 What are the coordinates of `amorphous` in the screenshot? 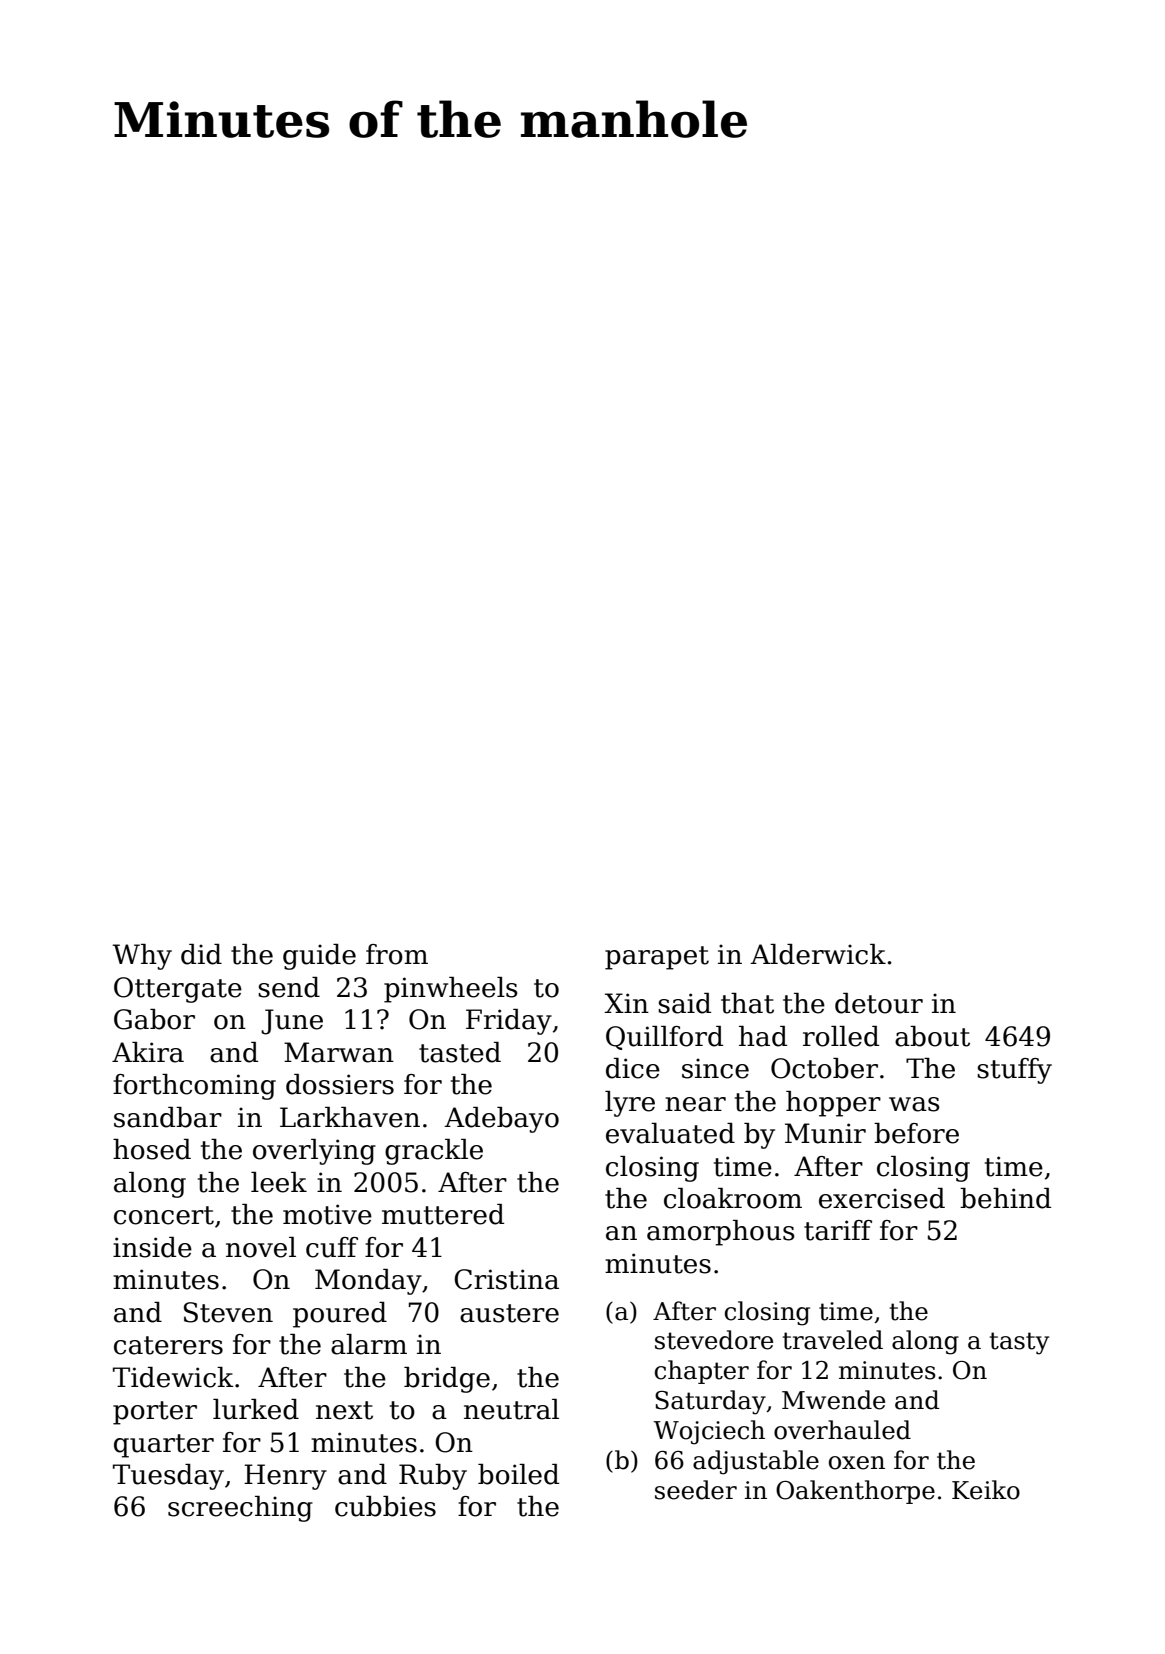 It's located at (721, 1233).
